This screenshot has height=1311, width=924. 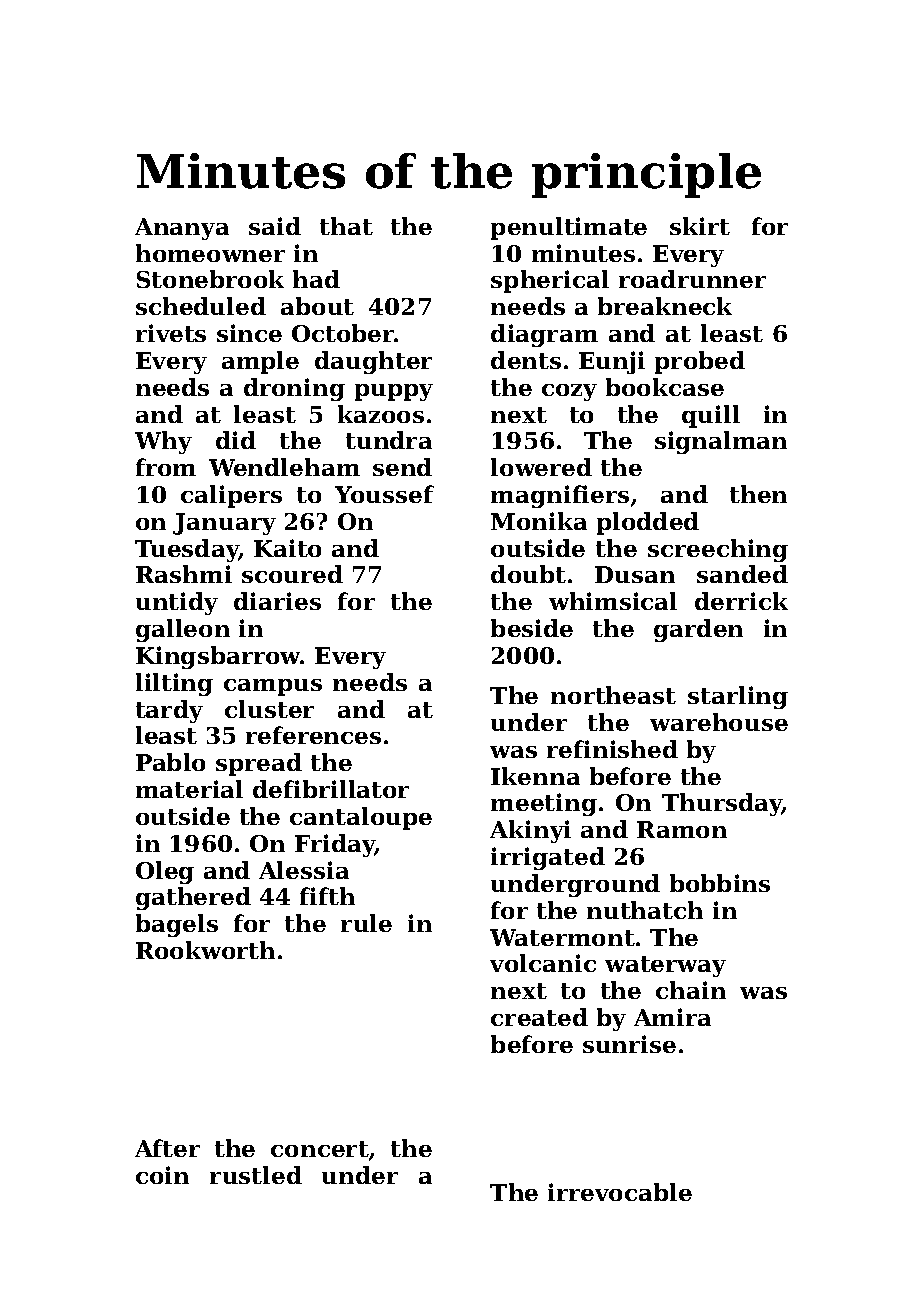 What do you see at coordinates (691, 990) in the screenshot?
I see `chain` at bounding box center [691, 990].
